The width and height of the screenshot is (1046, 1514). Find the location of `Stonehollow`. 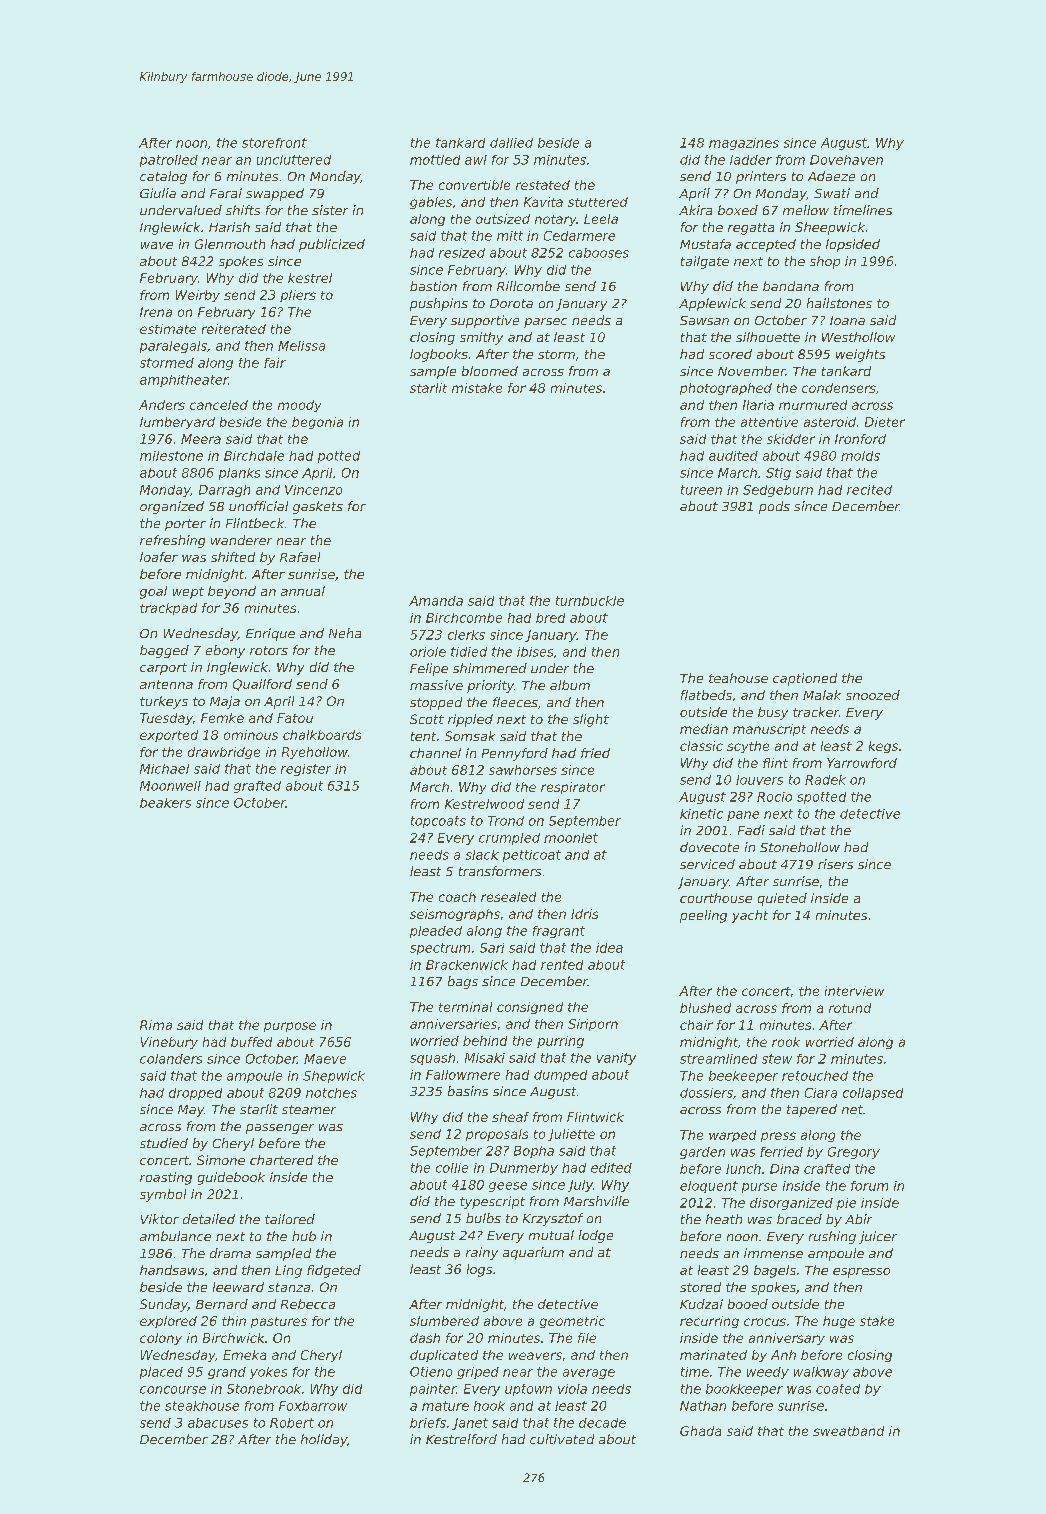

Stonehollow is located at coordinates (800, 847).
